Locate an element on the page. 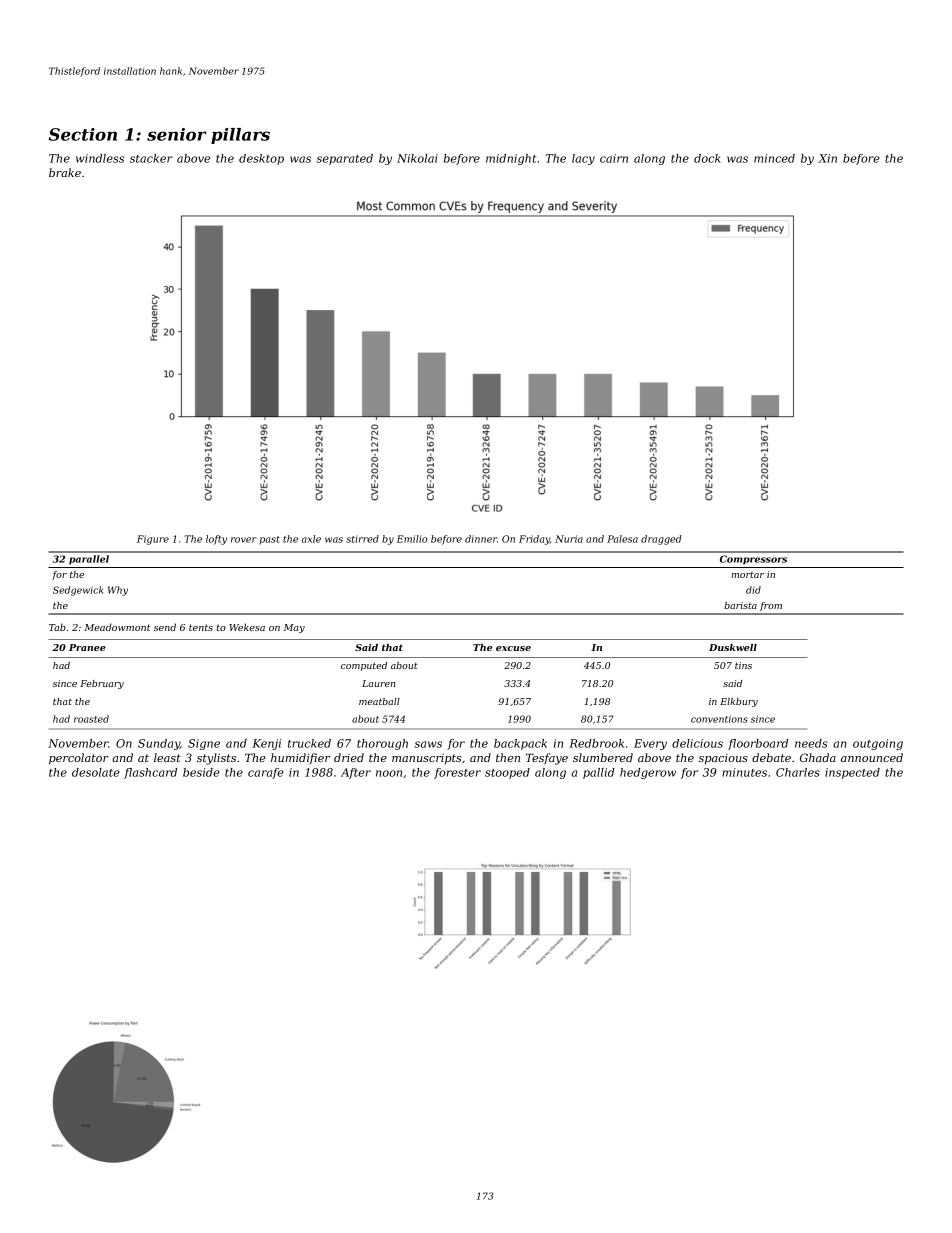 The image size is (952, 1233). Section is located at coordinates (83, 134).
